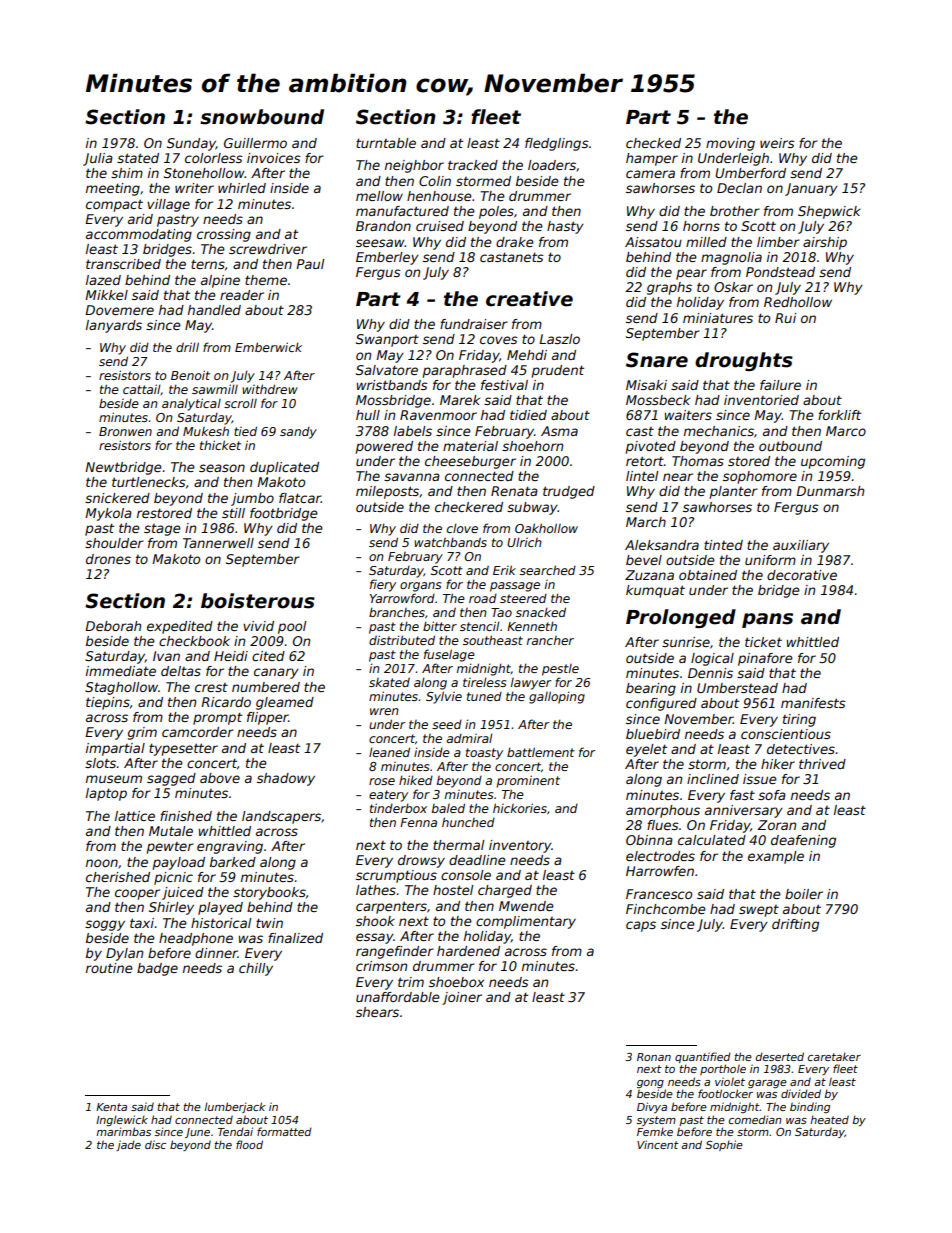 The width and height of the screenshot is (952, 1233). Describe the element at coordinates (249, 1144) in the screenshot. I see `flood` at that location.
